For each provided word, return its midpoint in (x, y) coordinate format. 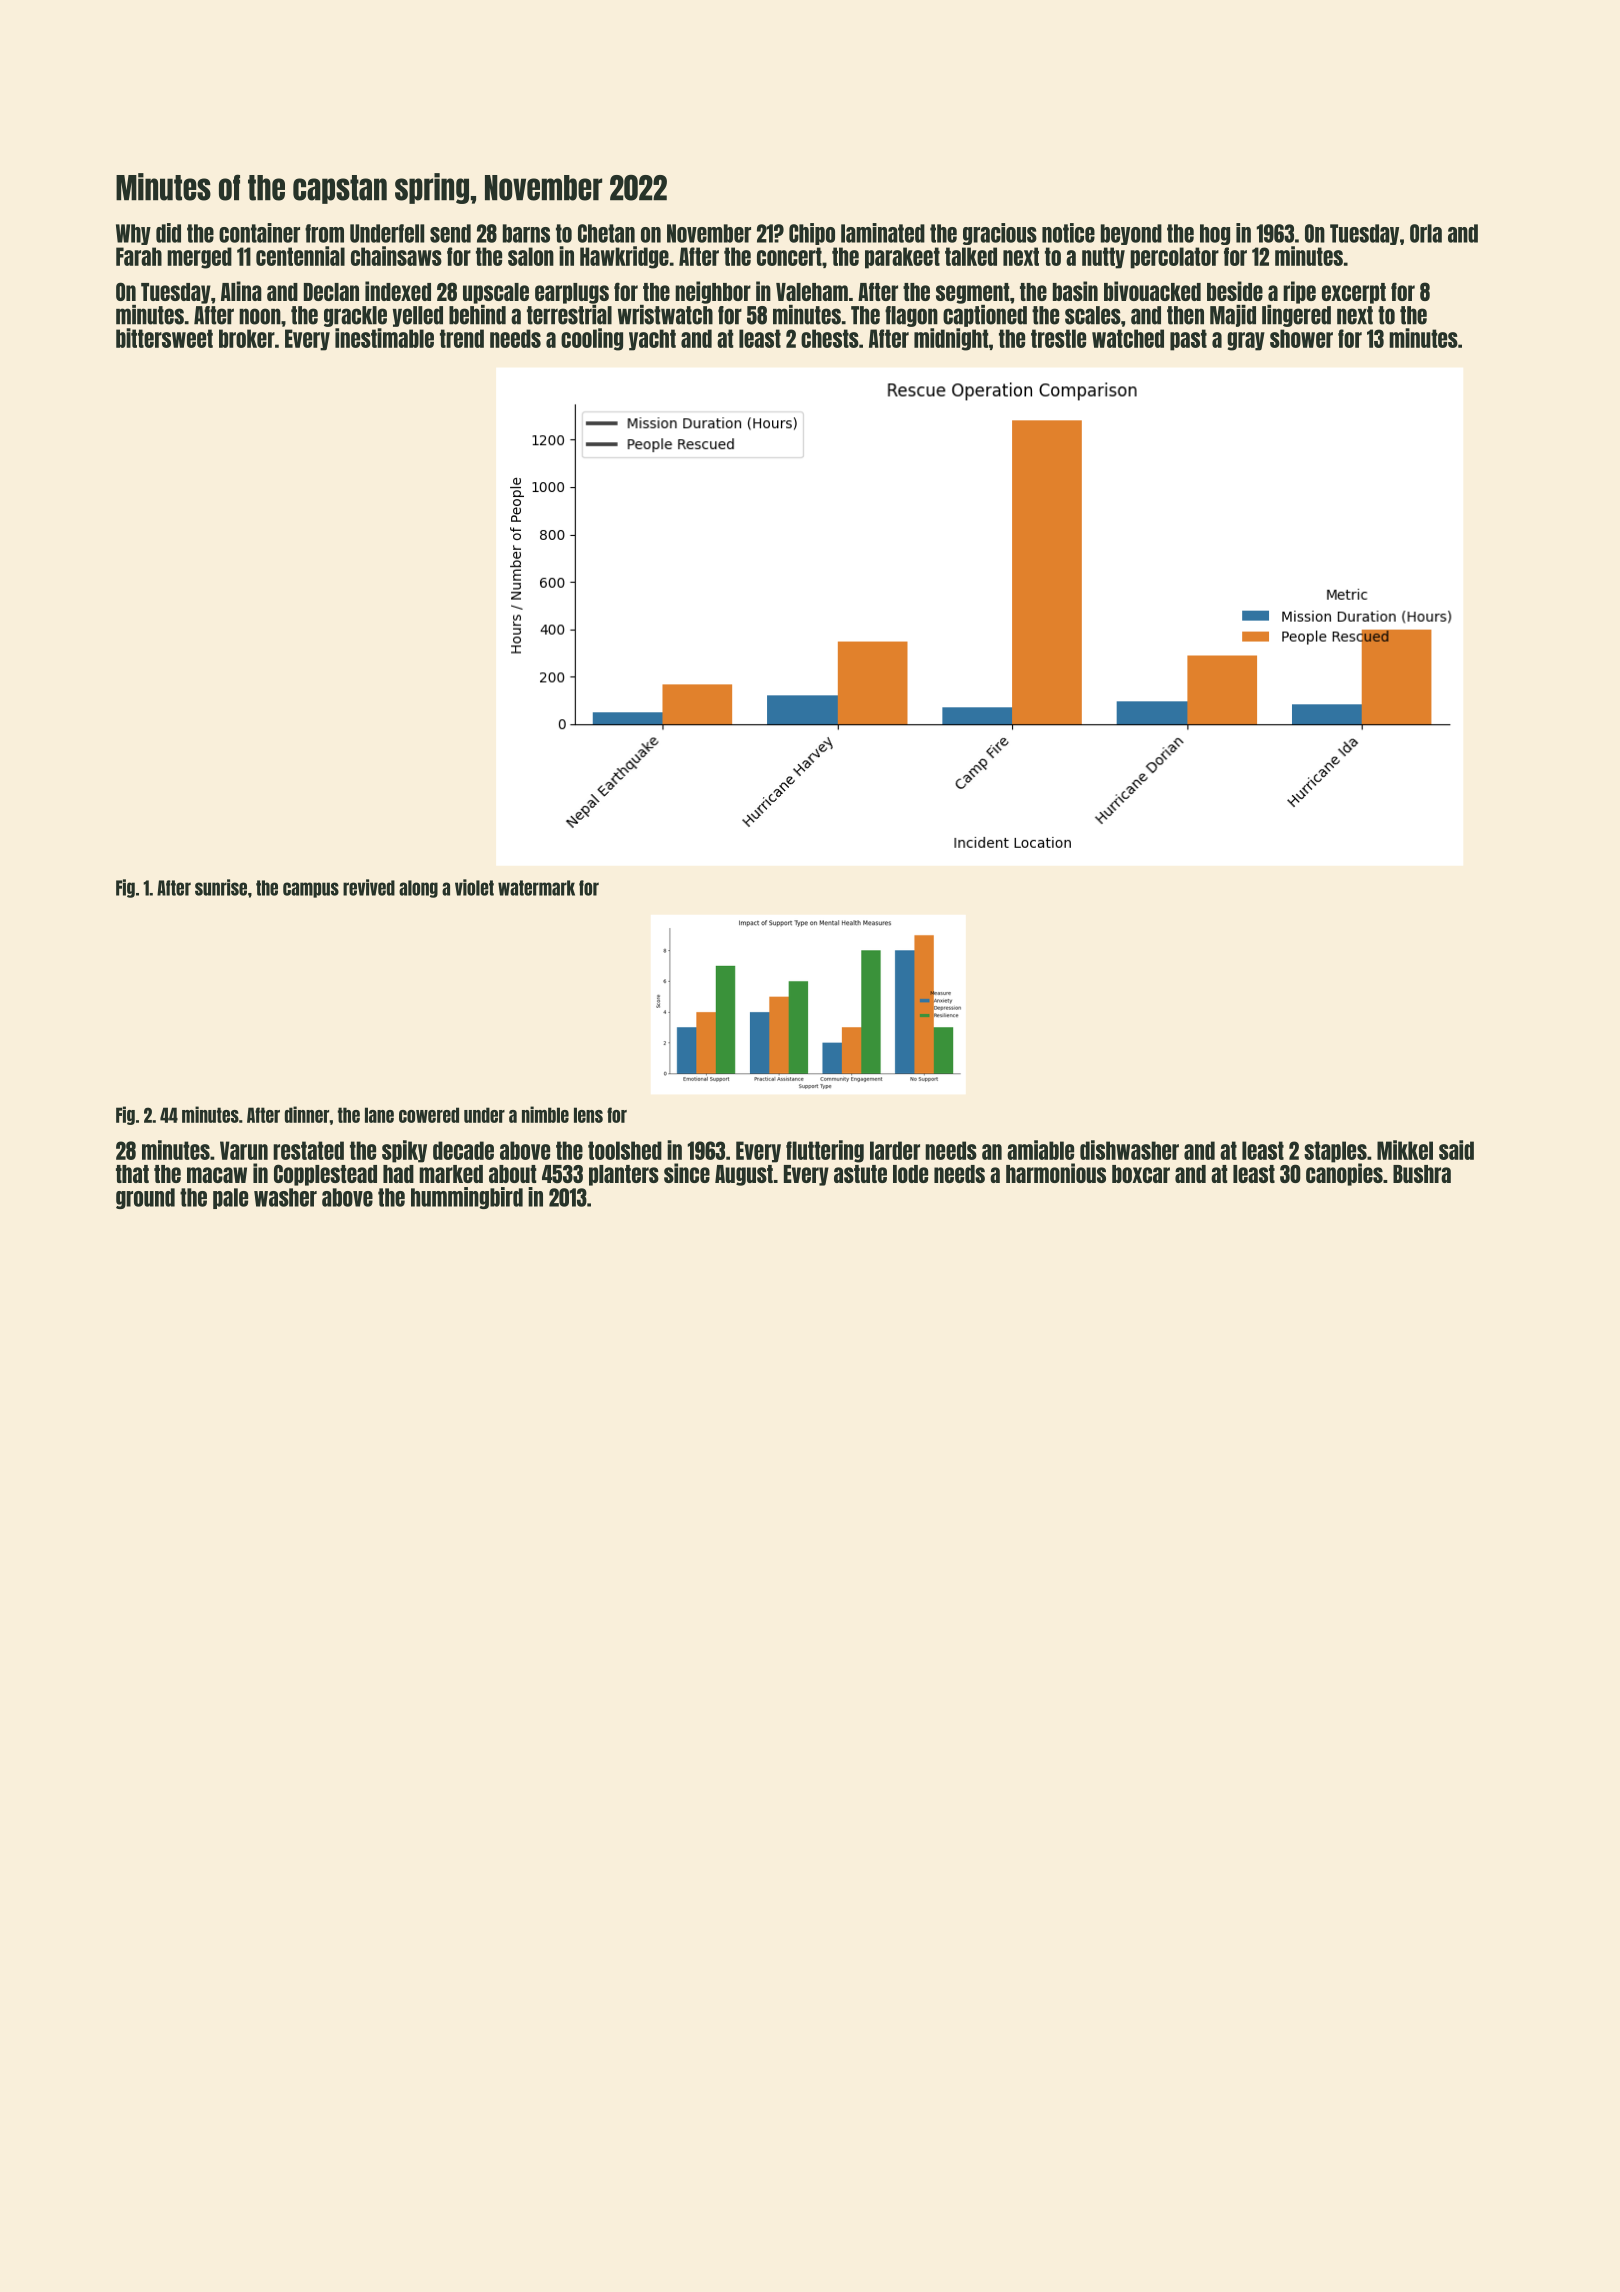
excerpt (1354, 293)
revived (369, 887)
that (132, 1174)
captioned (985, 316)
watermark (536, 888)
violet (474, 887)
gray (1246, 341)
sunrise (221, 887)
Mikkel (1405, 1150)
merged (199, 258)
